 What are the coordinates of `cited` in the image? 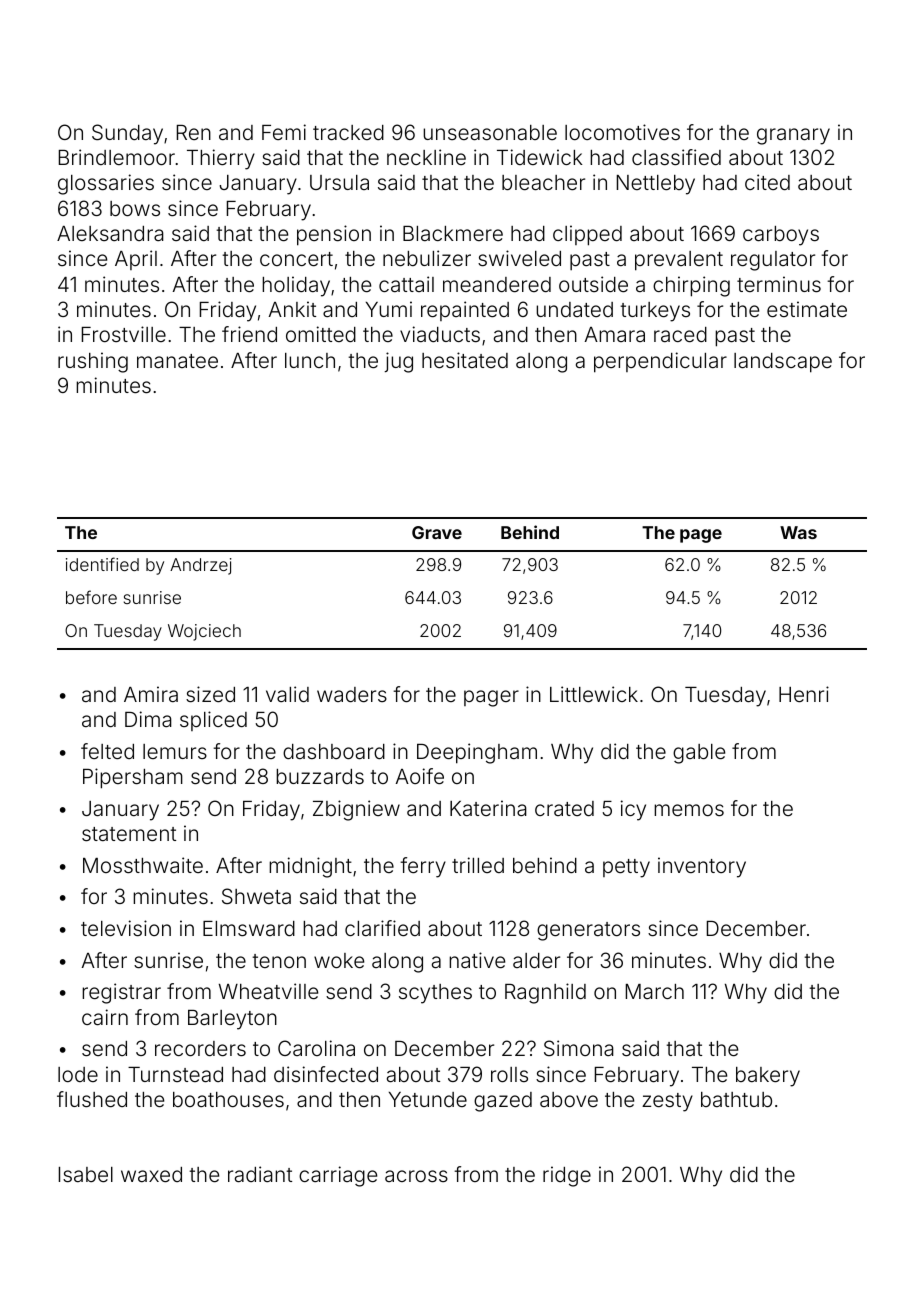 It's located at (767, 182).
